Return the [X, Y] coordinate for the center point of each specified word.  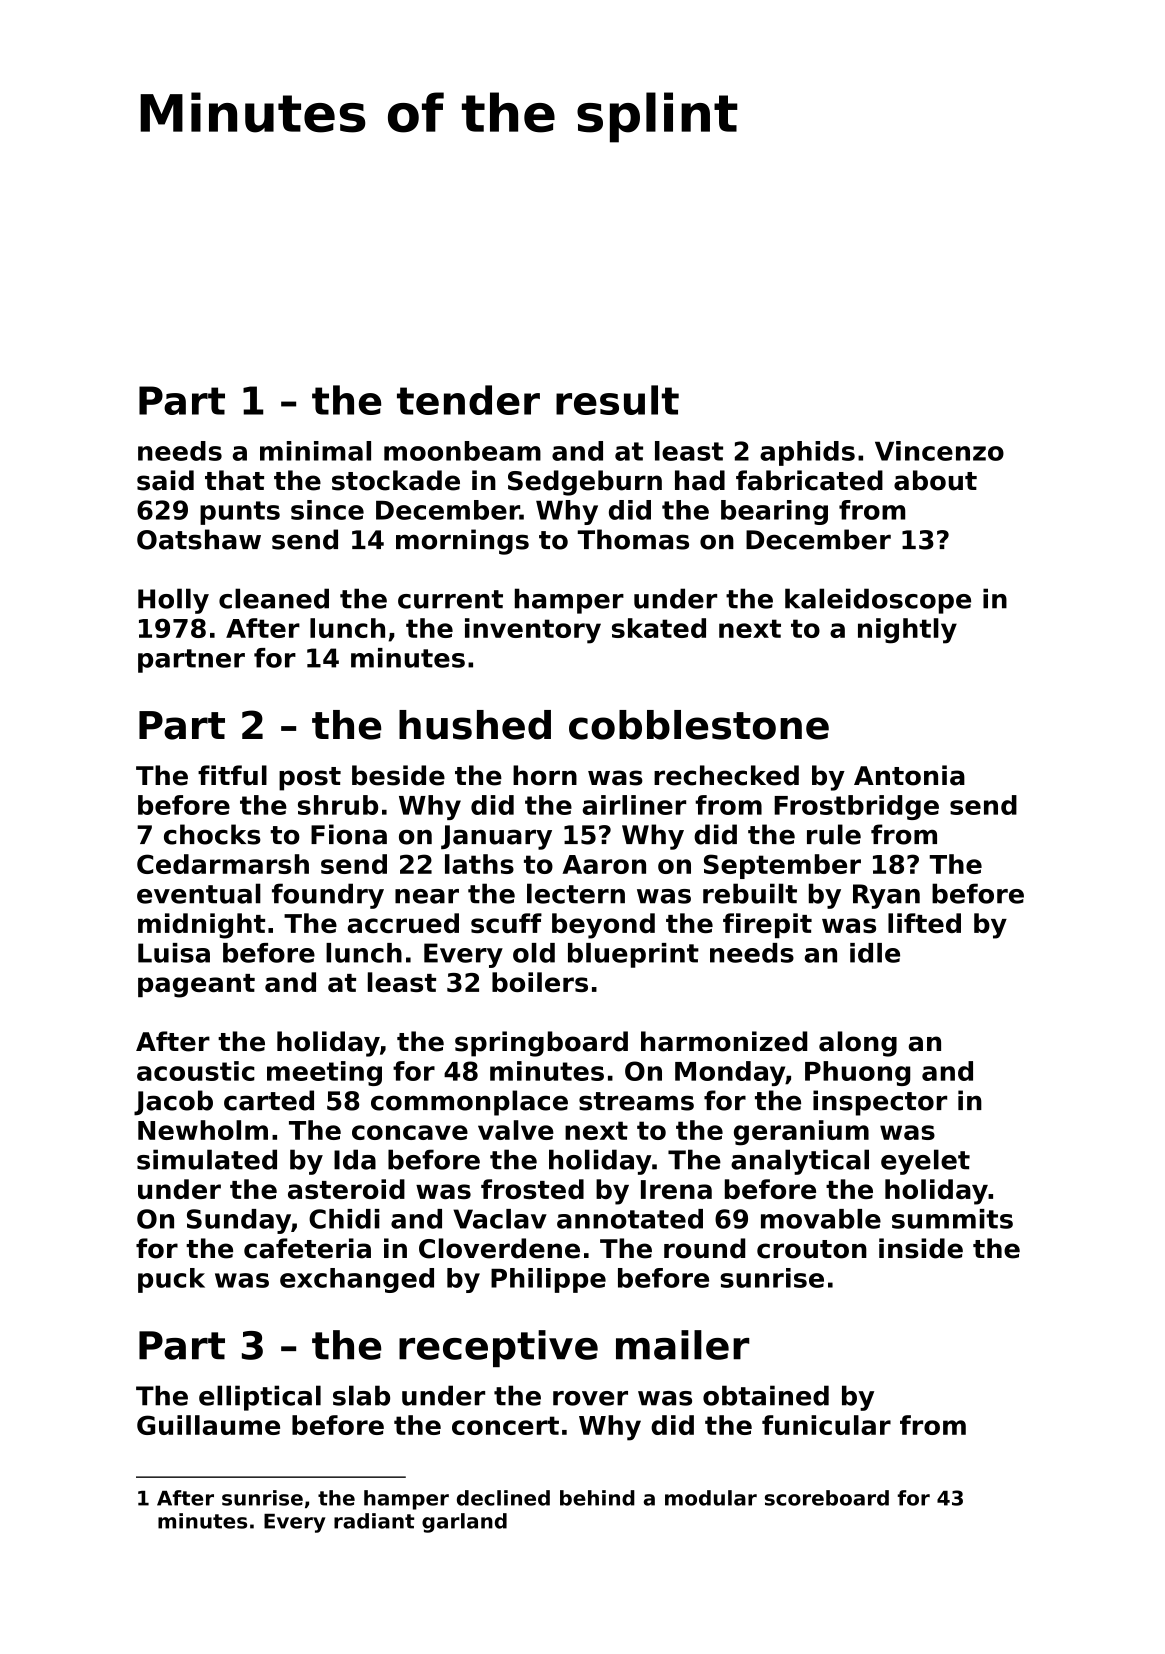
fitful [232, 775]
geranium [801, 1133]
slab [361, 1395]
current [450, 599]
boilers [540, 982]
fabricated [809, 480]
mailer [683, 1345]
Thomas [633, 539]
